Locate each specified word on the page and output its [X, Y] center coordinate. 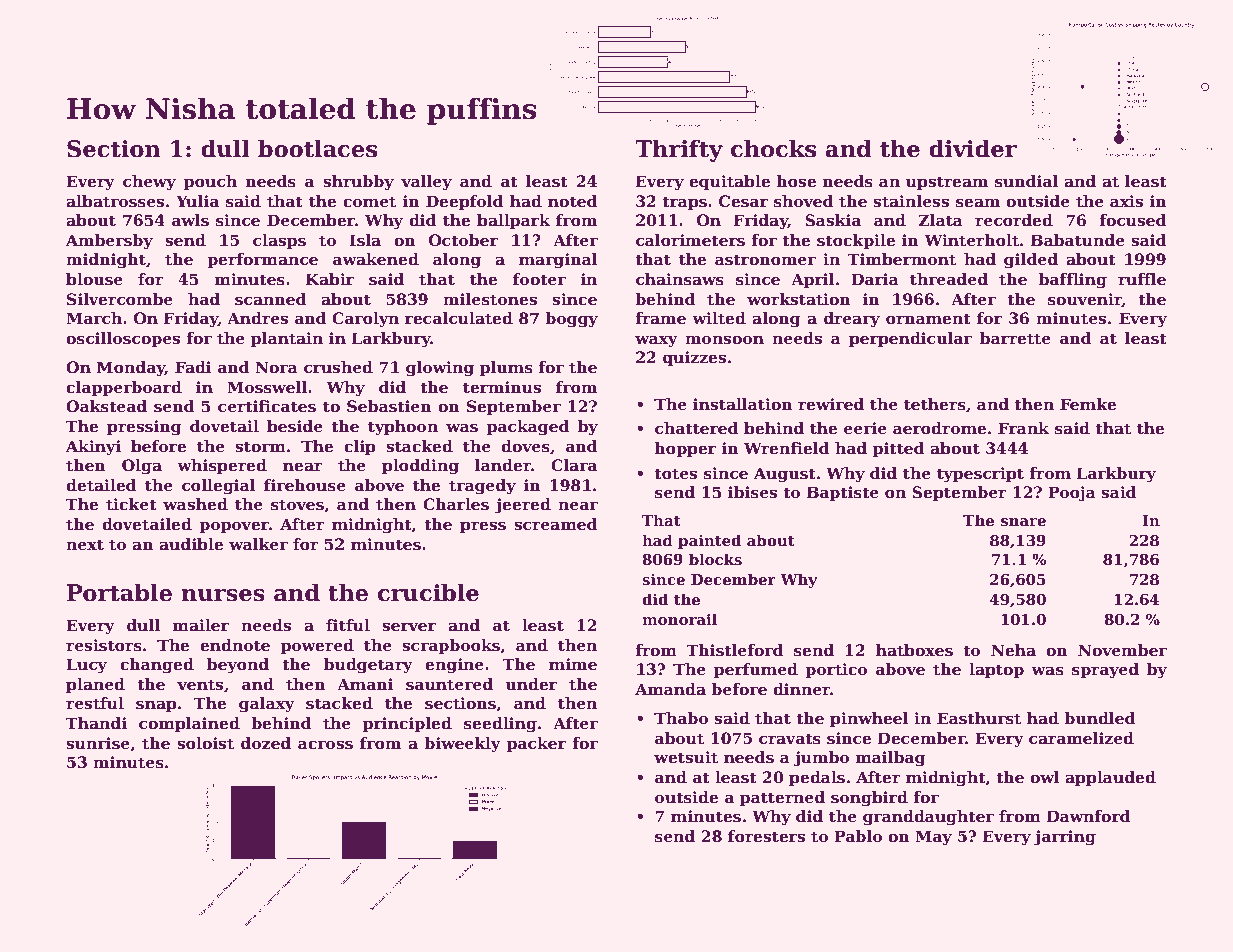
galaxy [267, 705]
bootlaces [317, 148]
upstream [947, 183]
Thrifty [679, 150]
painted [709, 541]
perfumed [756, 670]
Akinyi [93, 448]
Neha [1013, 650]
